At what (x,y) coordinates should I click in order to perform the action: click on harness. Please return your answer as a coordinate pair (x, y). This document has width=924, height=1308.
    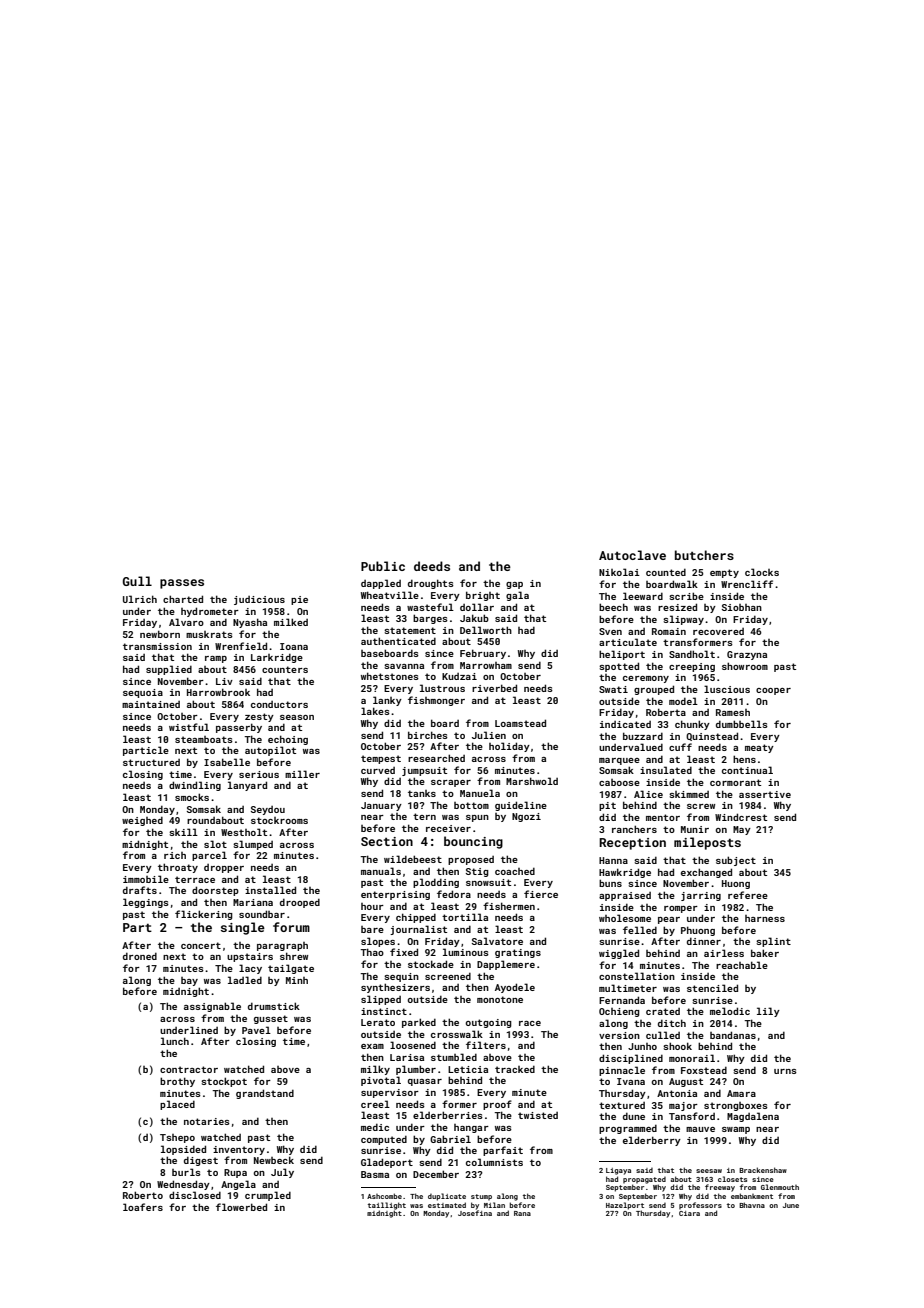
    Looking at the image, I should click on (765, 918).
